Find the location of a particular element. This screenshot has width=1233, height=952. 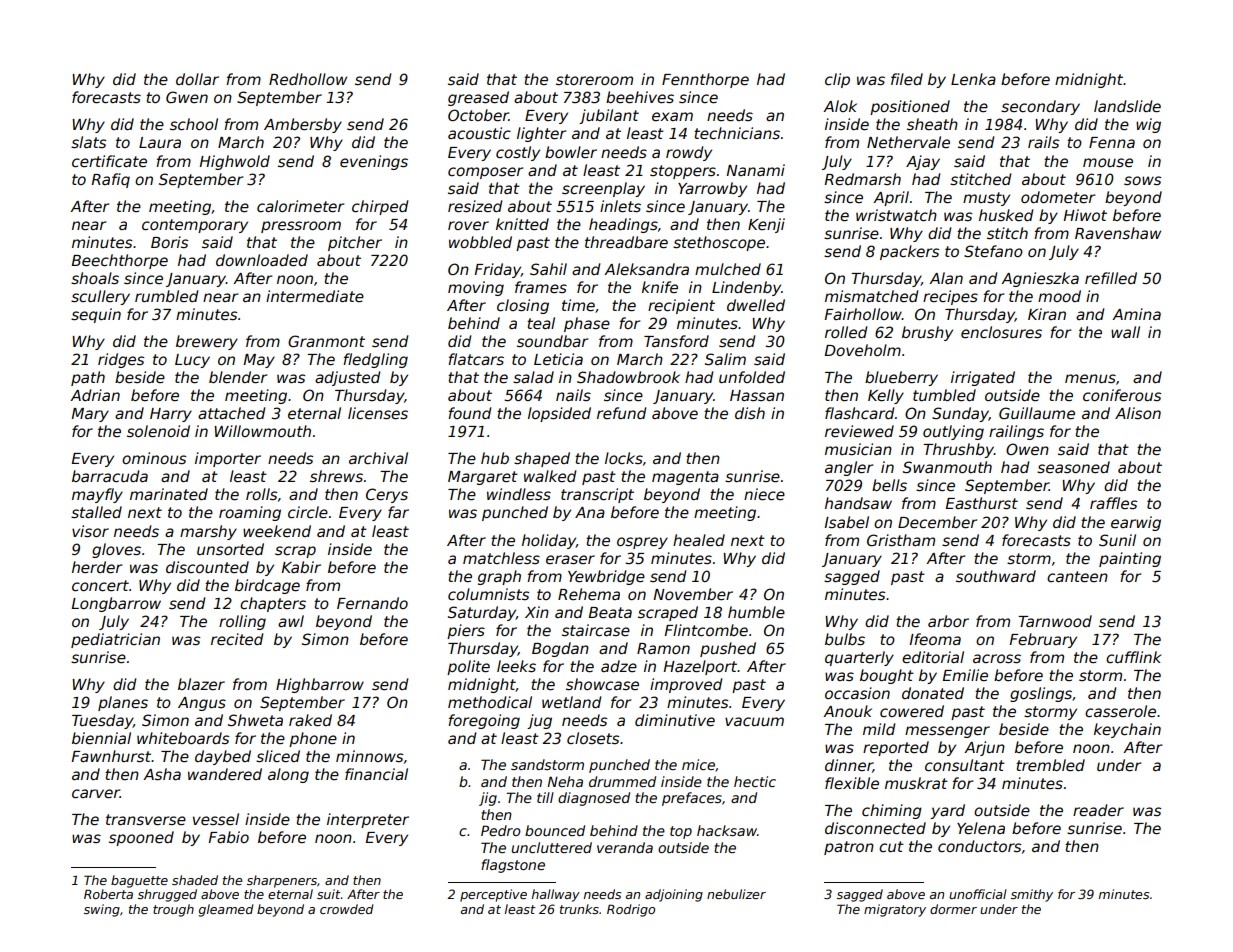

dollar is located at coordinates (197, 79).
